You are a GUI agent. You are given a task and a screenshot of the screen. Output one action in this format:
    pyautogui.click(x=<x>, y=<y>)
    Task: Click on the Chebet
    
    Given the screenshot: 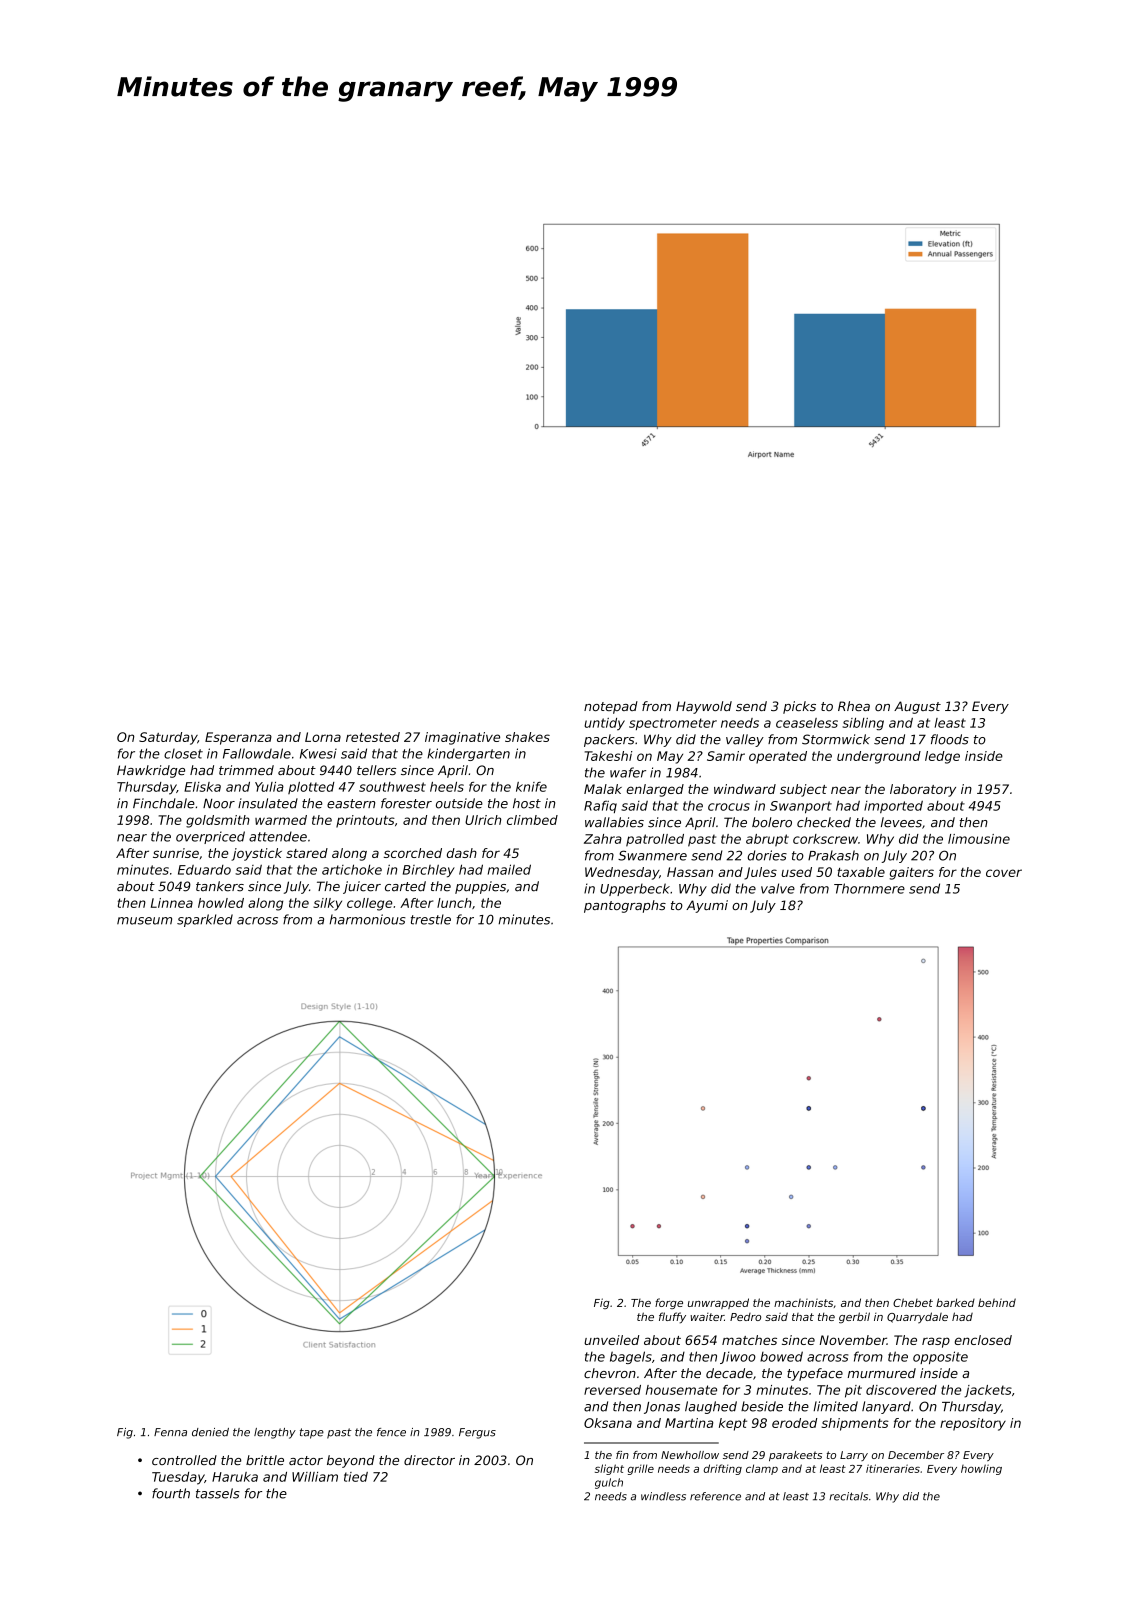 What is the action you would take?
    pyautogui.click(x=913, y=1302)
